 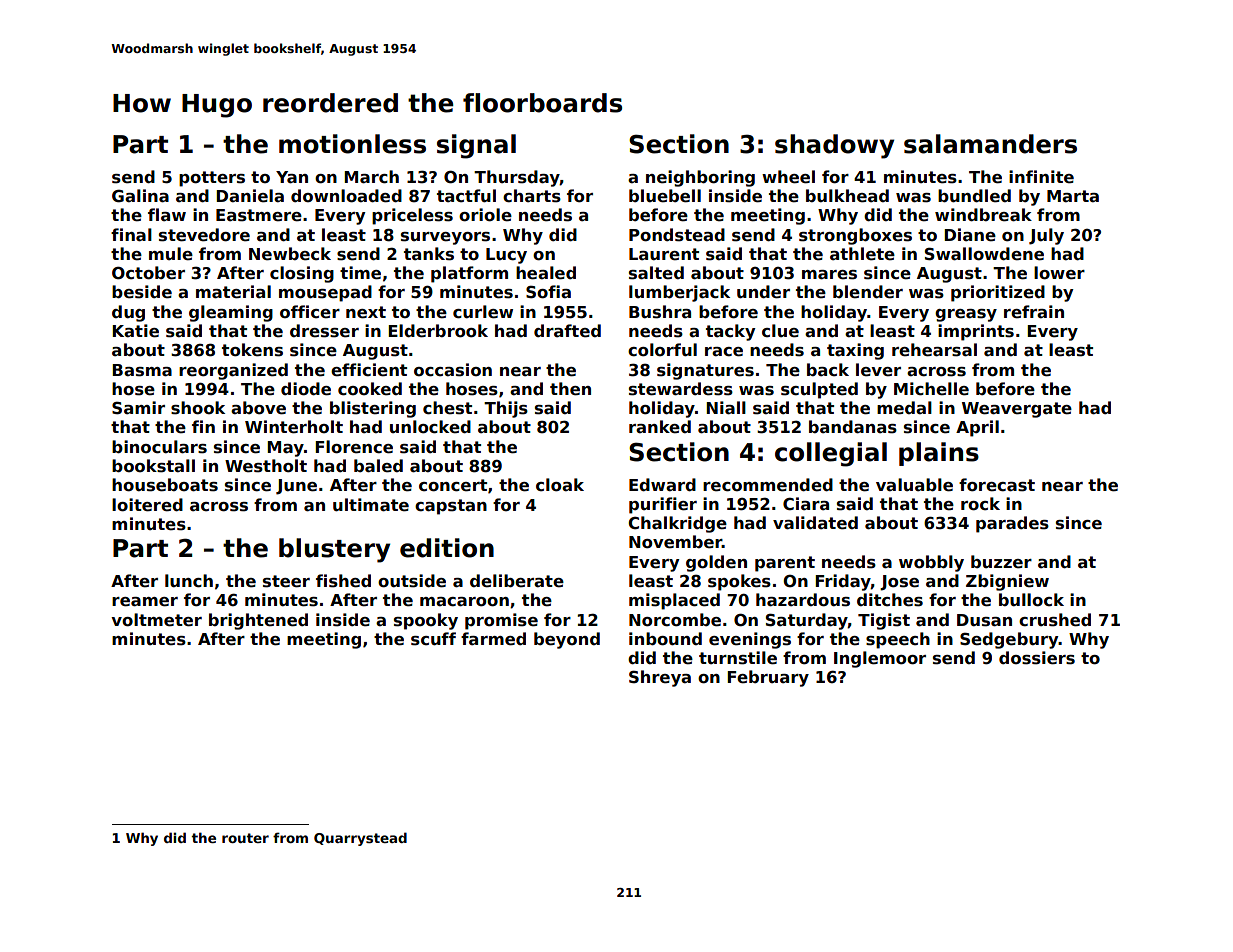 What do you see at coordinates (1034, 312) in the screenshot?
I see `refrain` at bounding box center [1034, 312].
